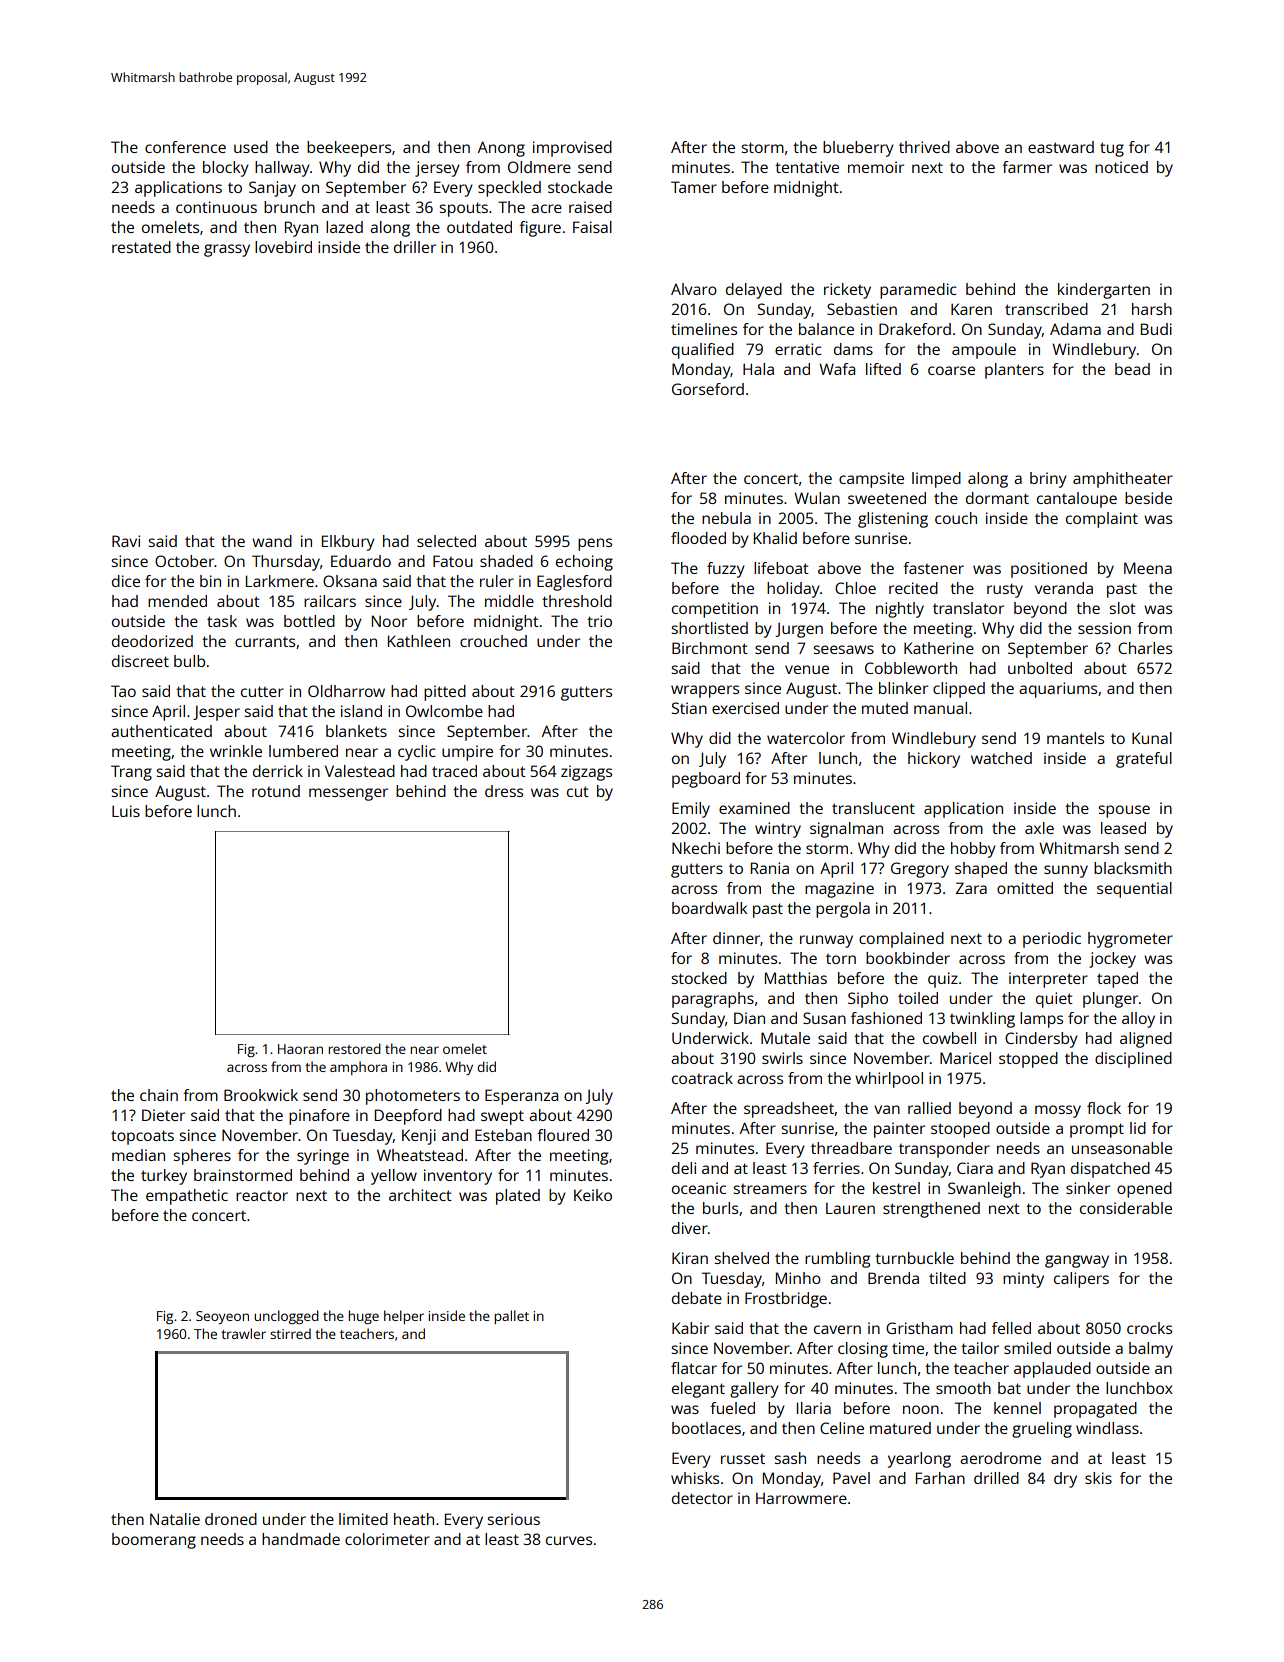 This image has width=1284, height=1662. I want to click on paramedic, so click(918, 291).
